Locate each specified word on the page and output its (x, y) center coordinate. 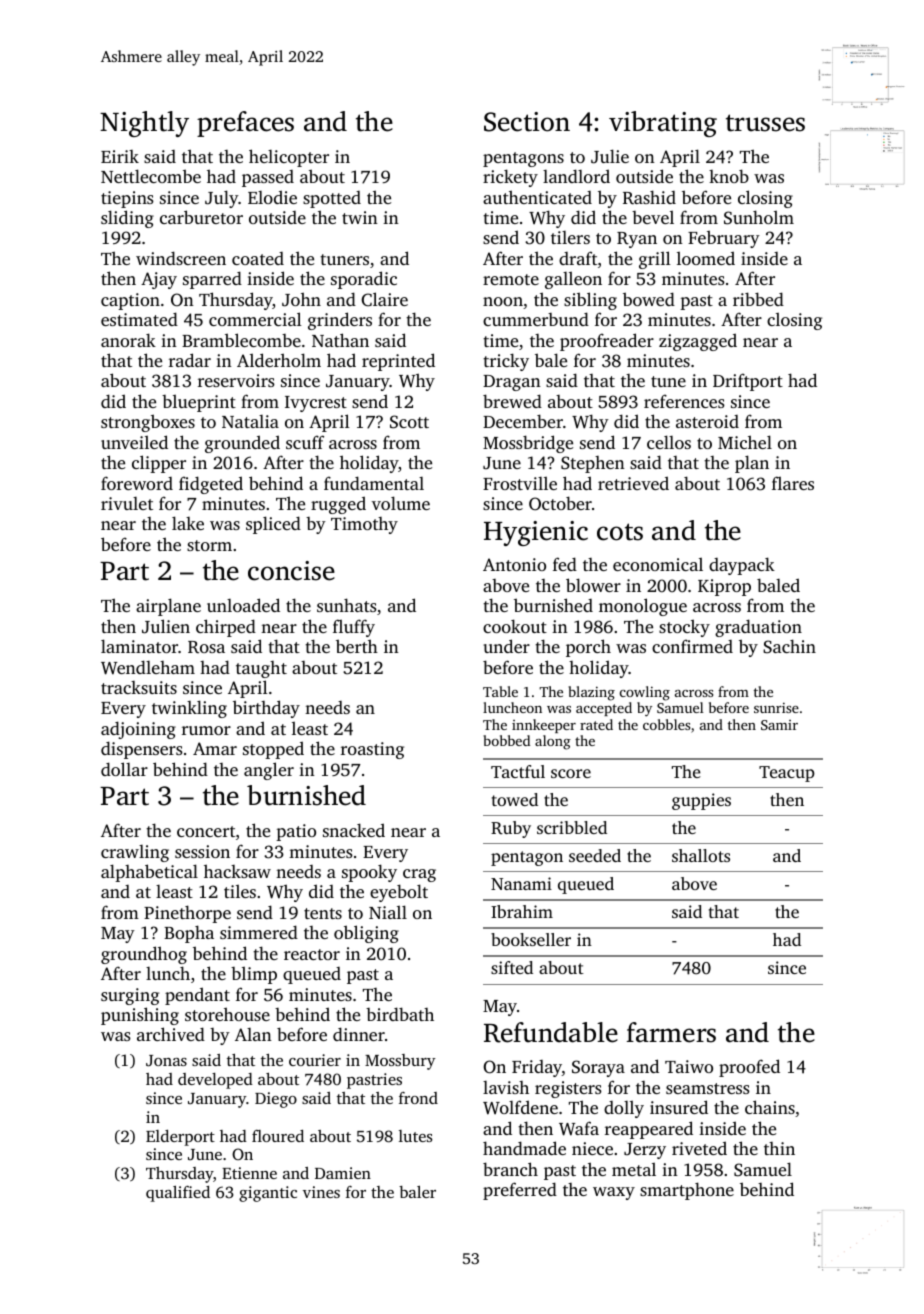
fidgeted (211, 485)
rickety (510, 178)
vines (321, 1192)
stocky (684, 628)
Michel (745, 442)
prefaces (245, 124)
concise (291, 571)
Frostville (520, 483)
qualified (178, 1194)
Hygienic (536, 533)
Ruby (511, 829)
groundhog (144, 955)
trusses (765, 123)
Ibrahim (522, 911)
